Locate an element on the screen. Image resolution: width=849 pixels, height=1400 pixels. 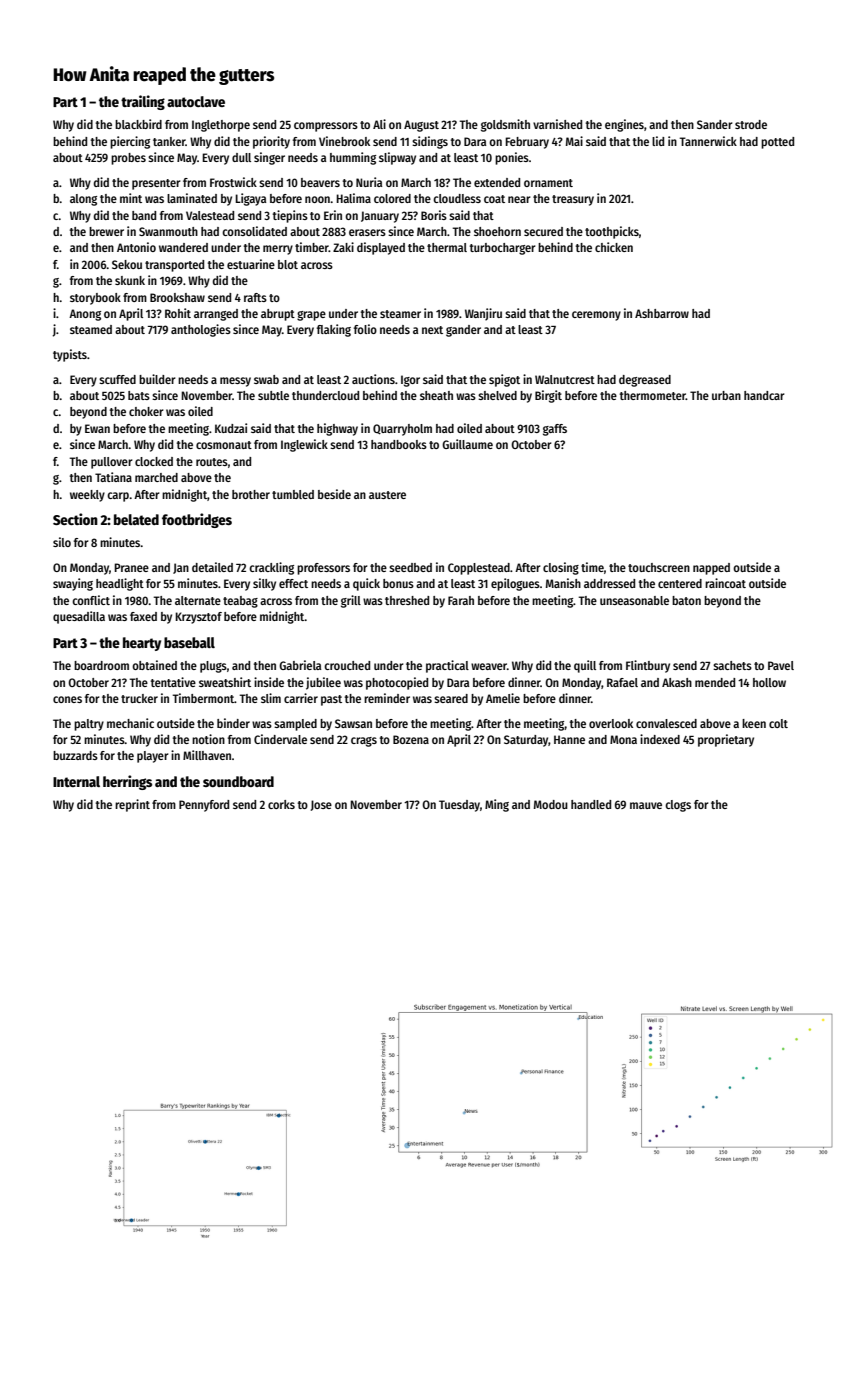
Sander is located at coordinates (715, 124).
